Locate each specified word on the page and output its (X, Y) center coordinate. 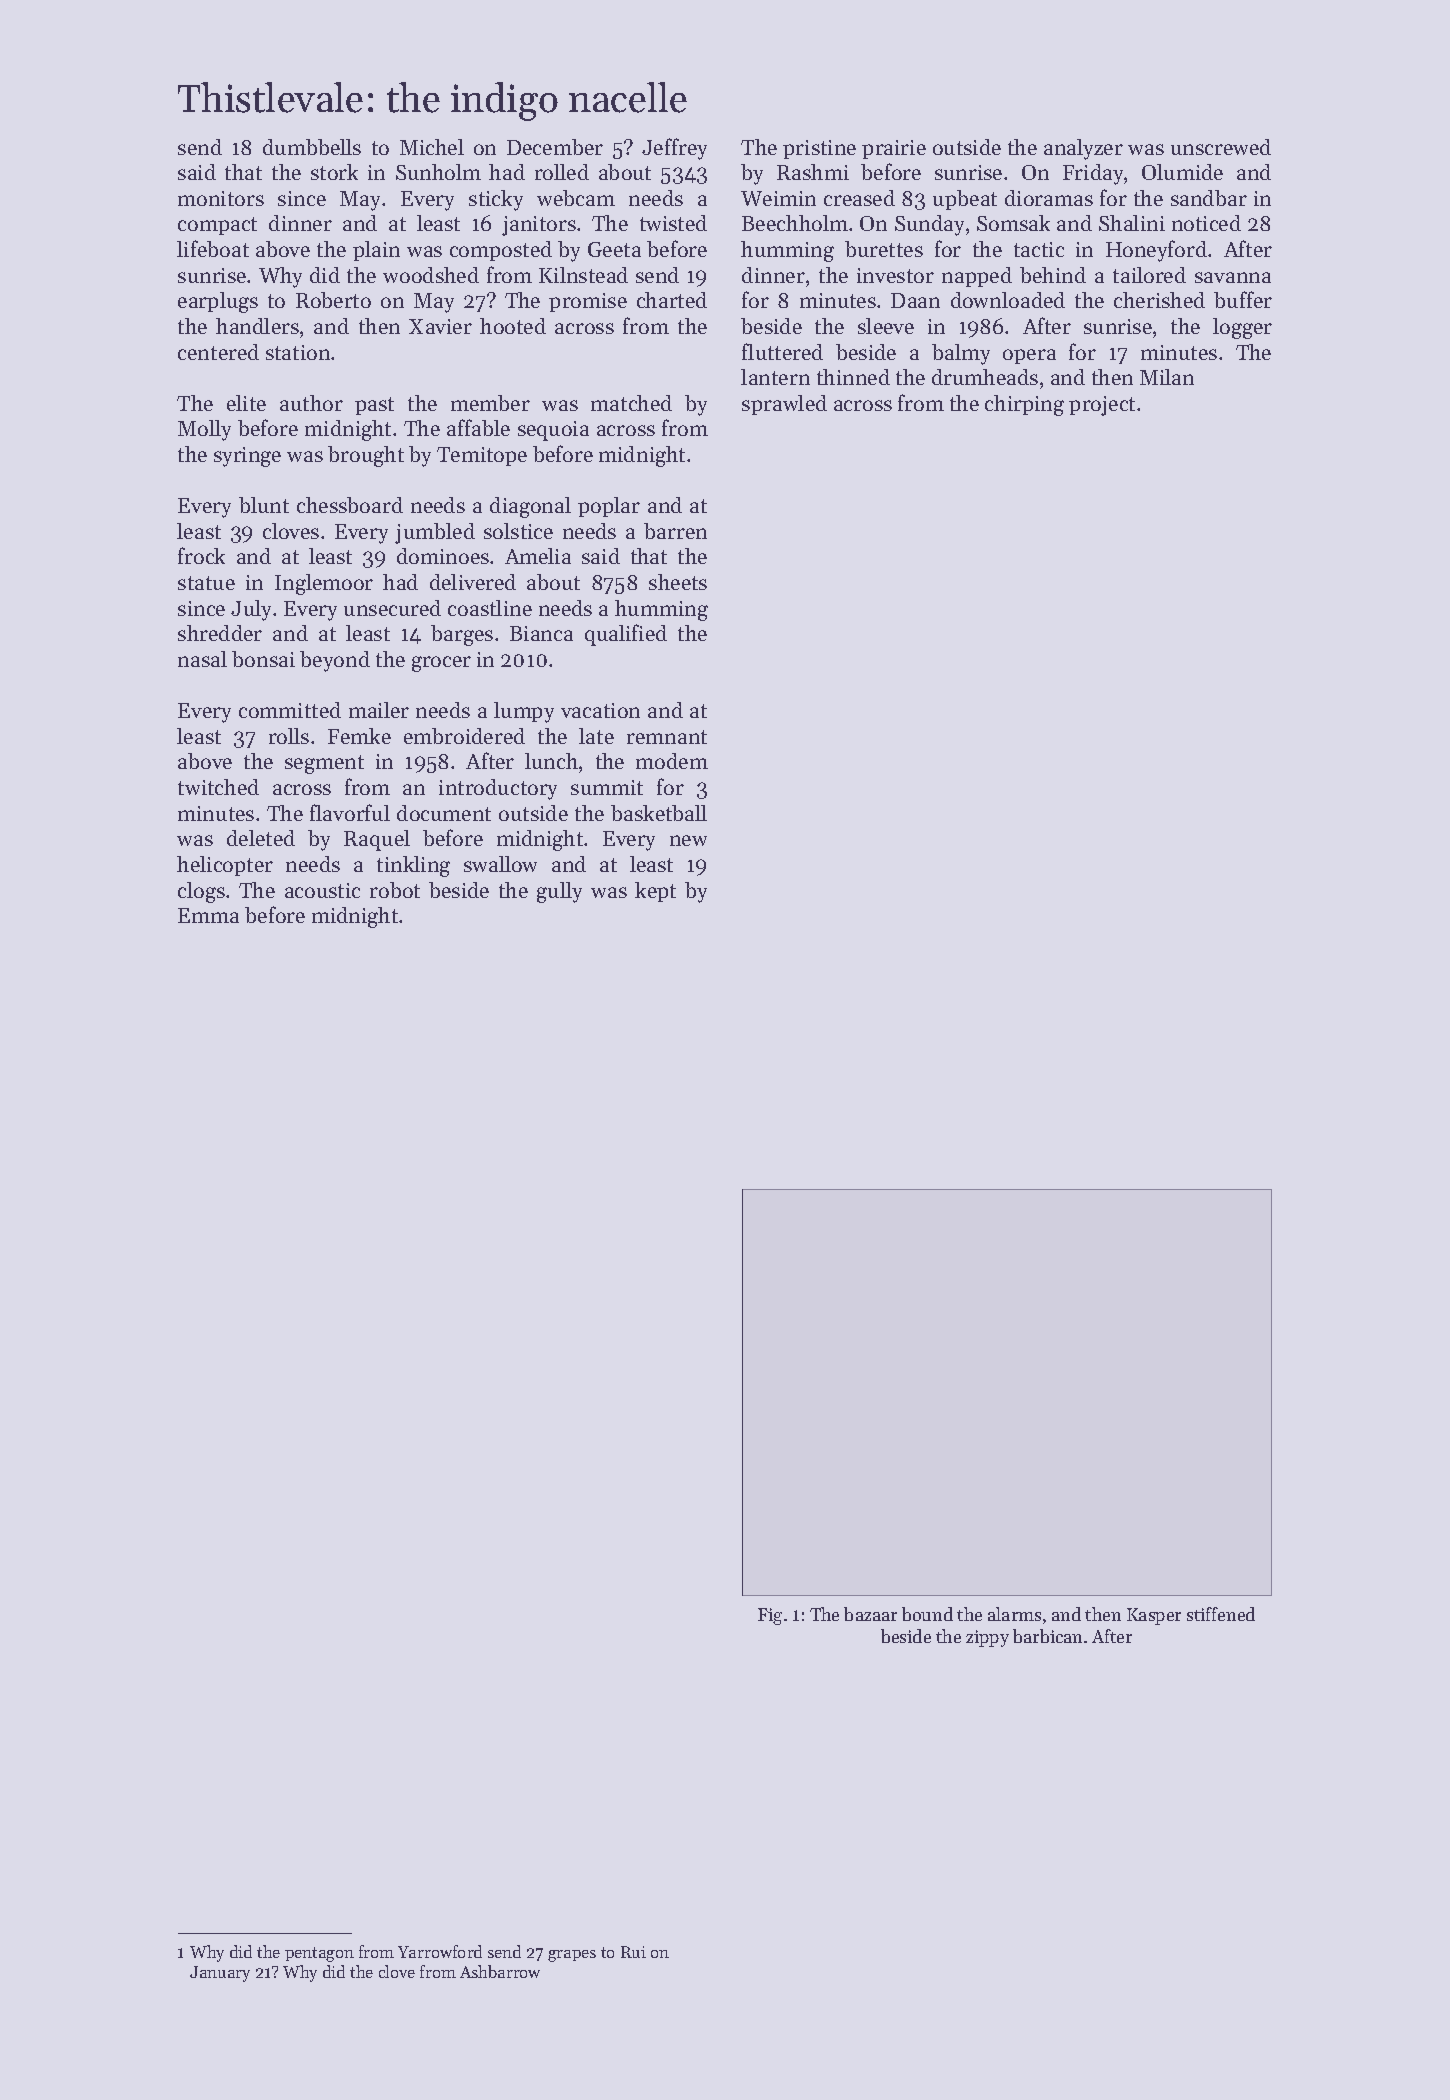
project (1102, 406)
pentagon (319, 1954)
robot (395, 890)
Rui (633, 1952)
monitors (221, 198)
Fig (770, 1616)
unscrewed (1221, 147)
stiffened (1221, 1614)
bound (927, 1614)
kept (655, 892)
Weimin (778, 198)
